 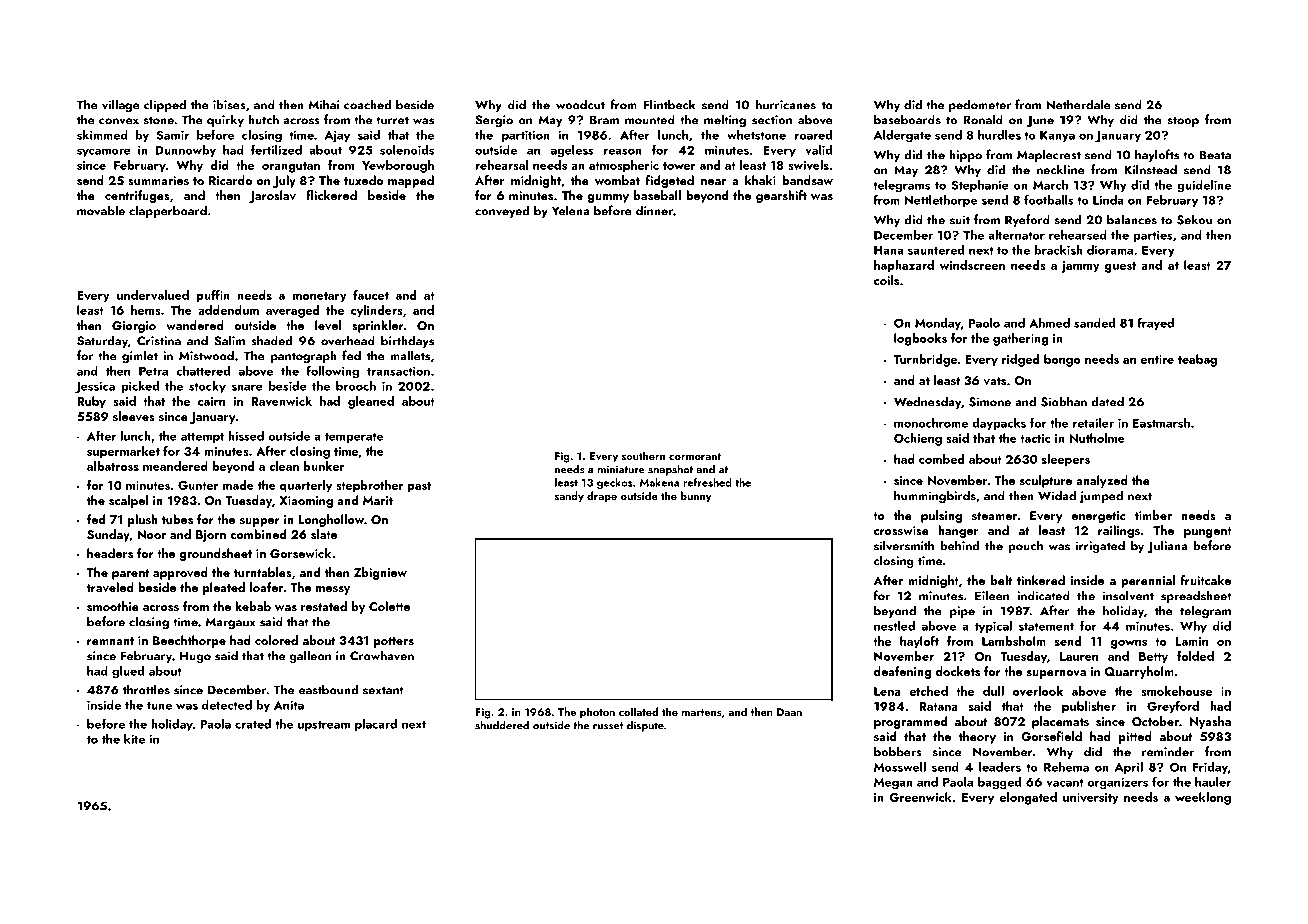 What do you see at coordinates (977, 737) in the page?
I see `theory` at bounding box center [977, 737].
